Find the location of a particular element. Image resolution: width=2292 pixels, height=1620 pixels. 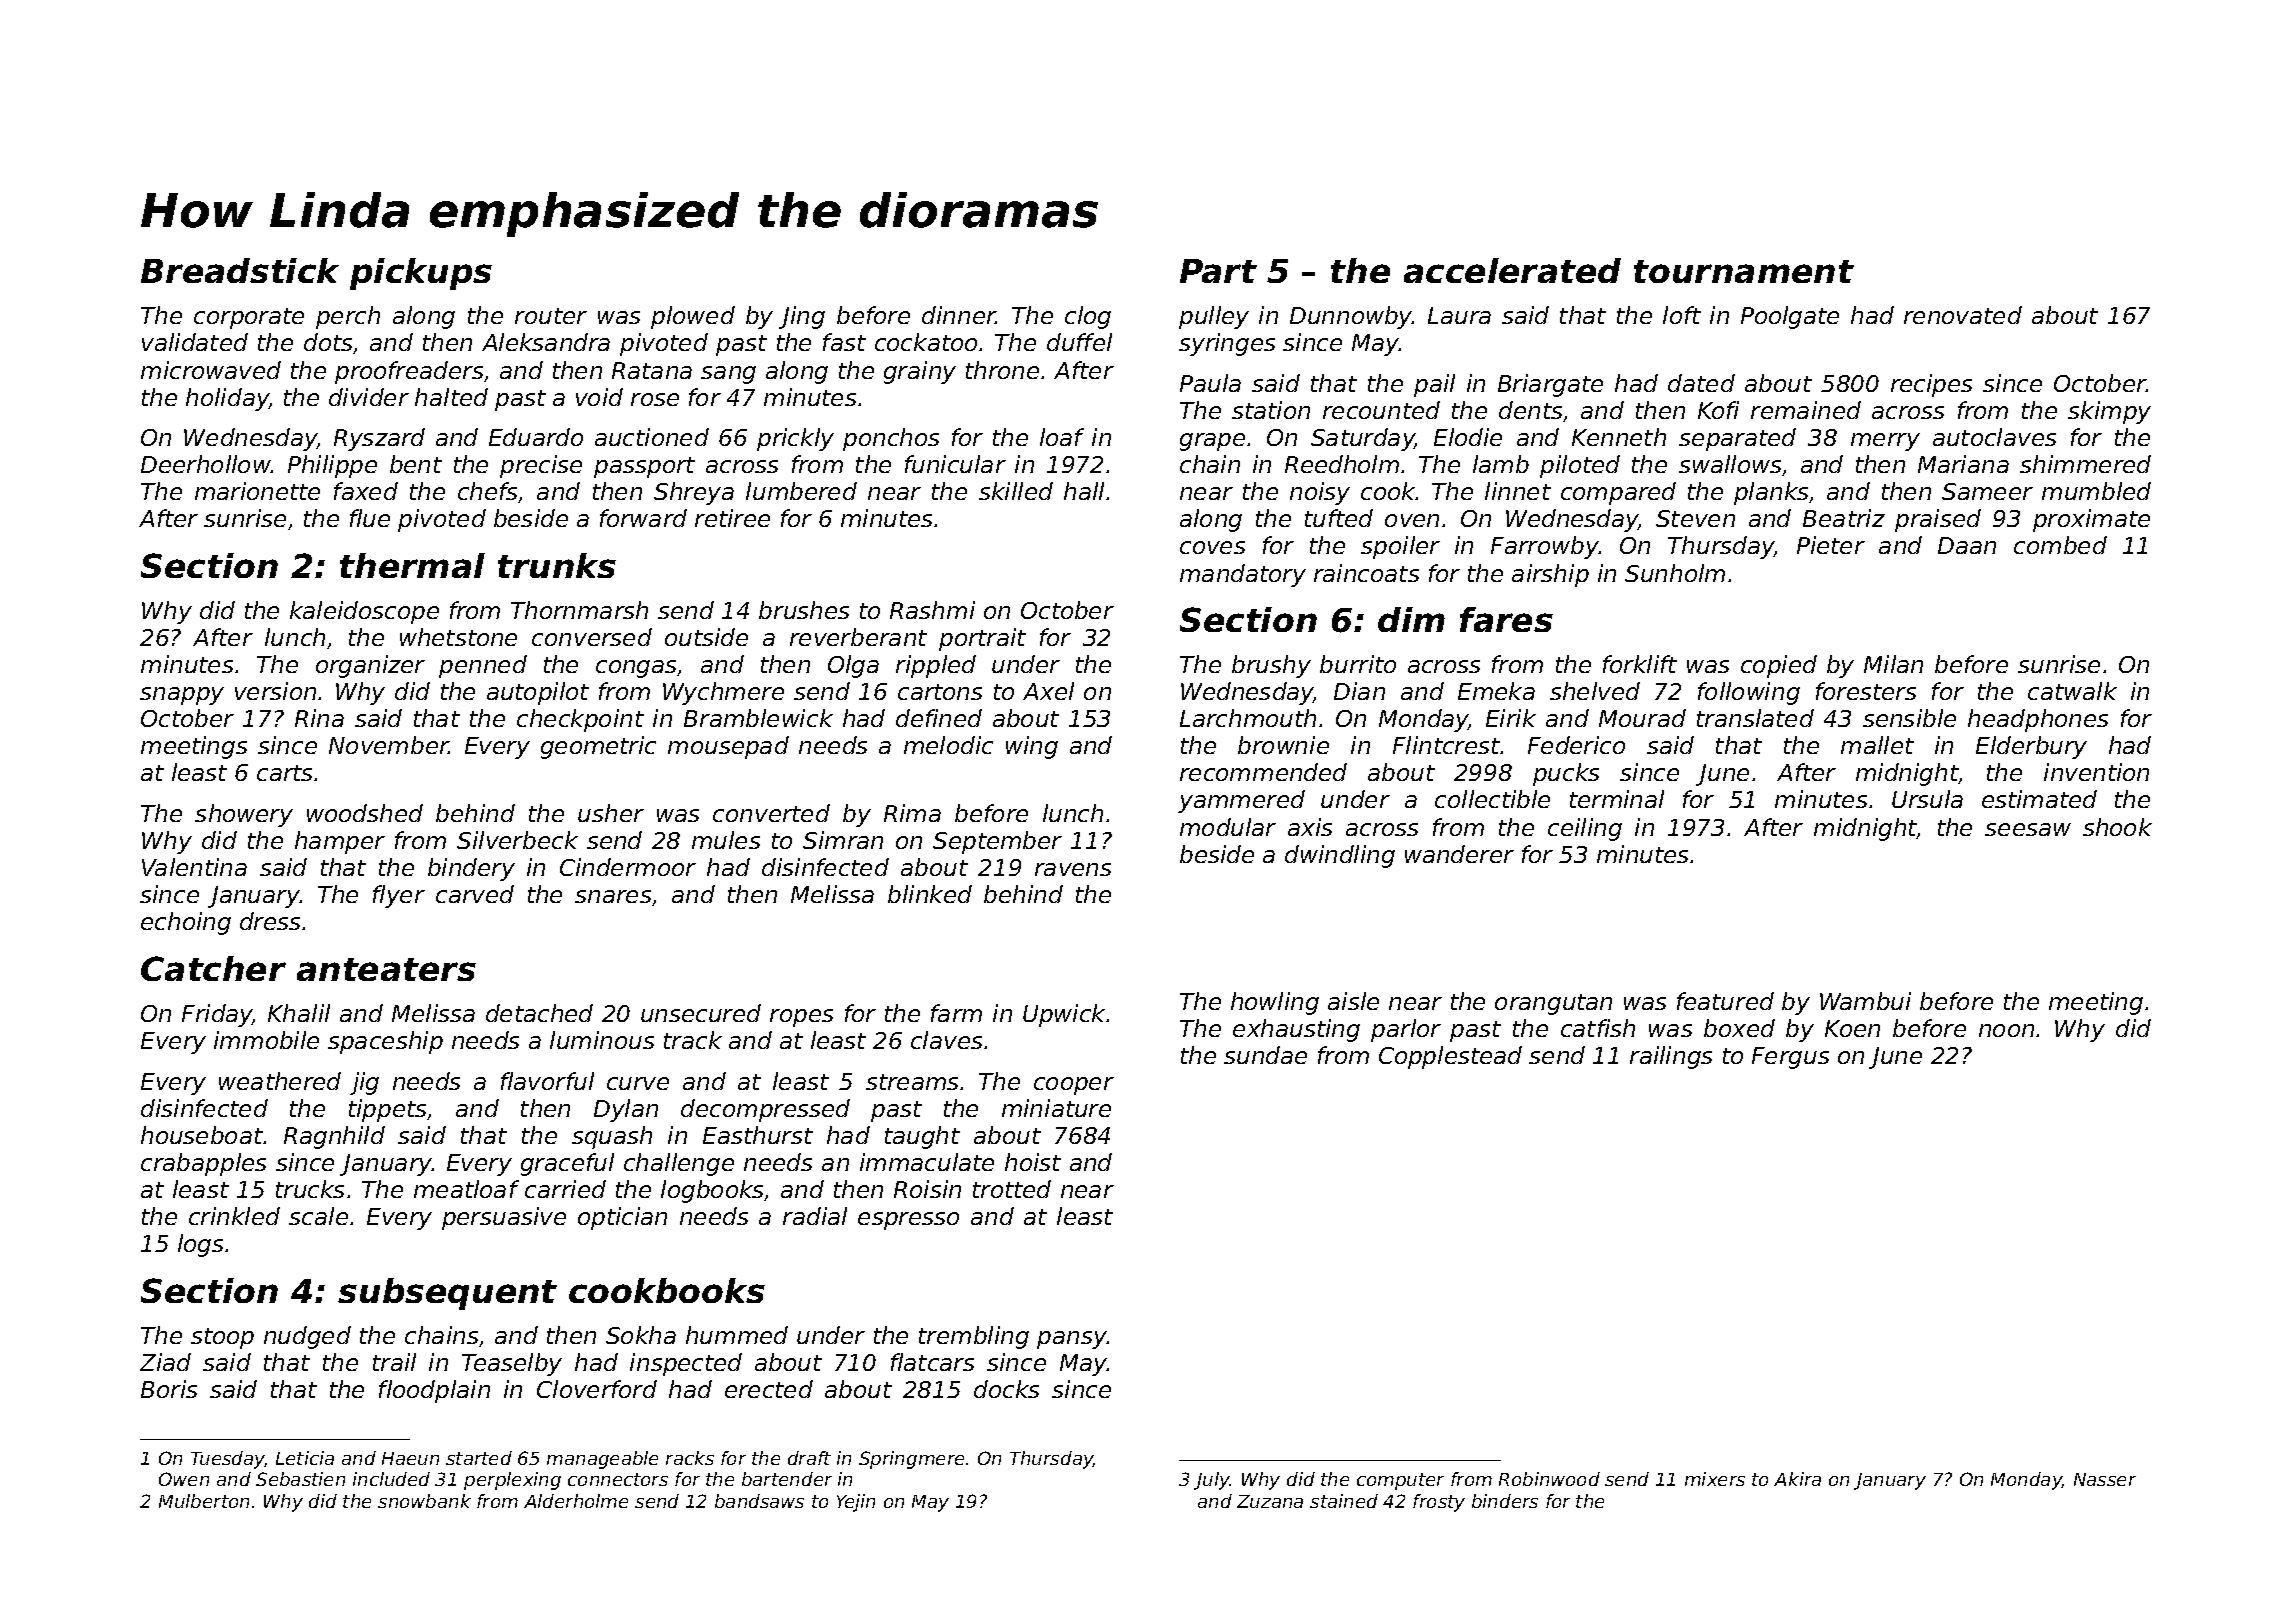

carts is located at coordinates (284, 773).
